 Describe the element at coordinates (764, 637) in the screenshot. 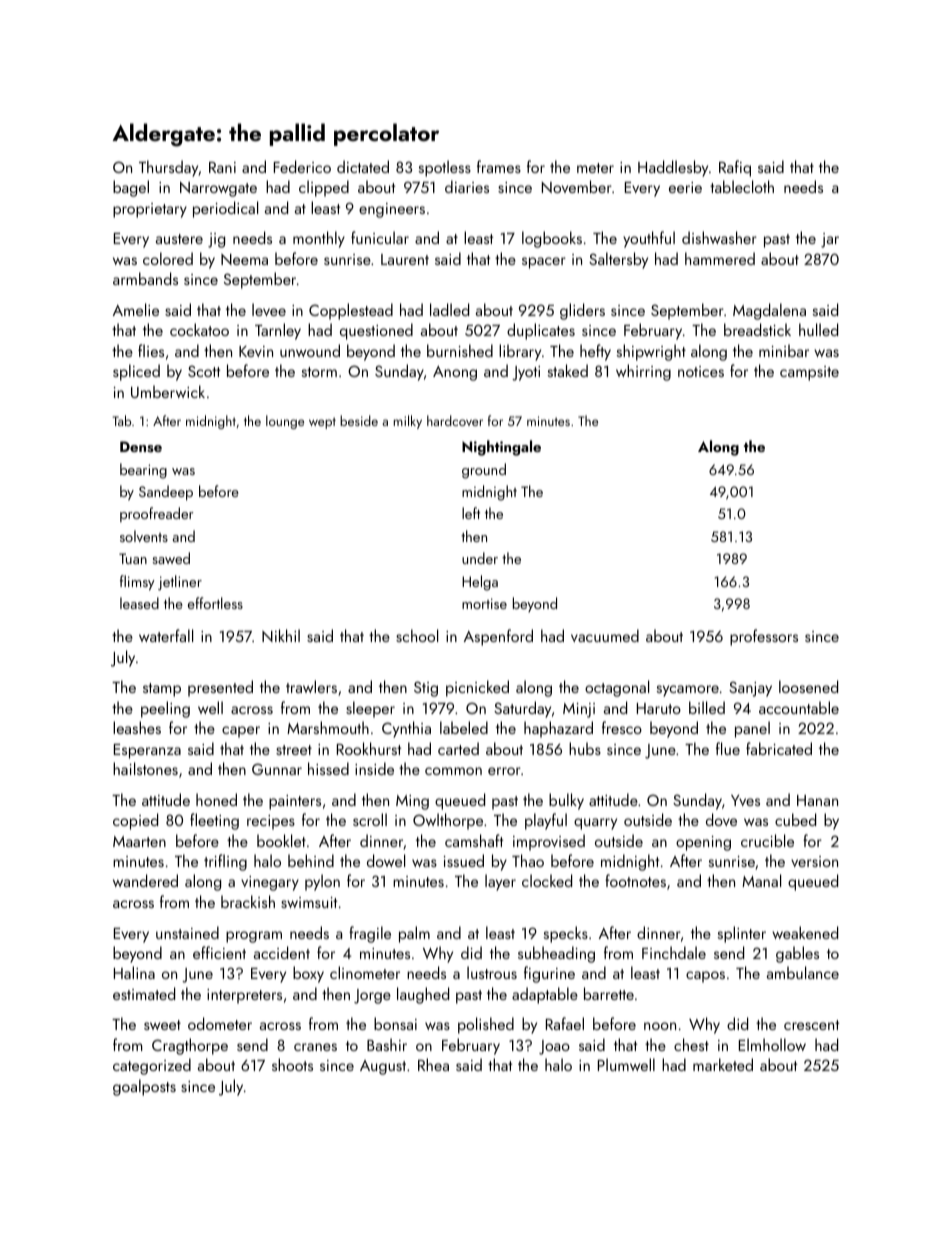

I see `professors` at that location.
